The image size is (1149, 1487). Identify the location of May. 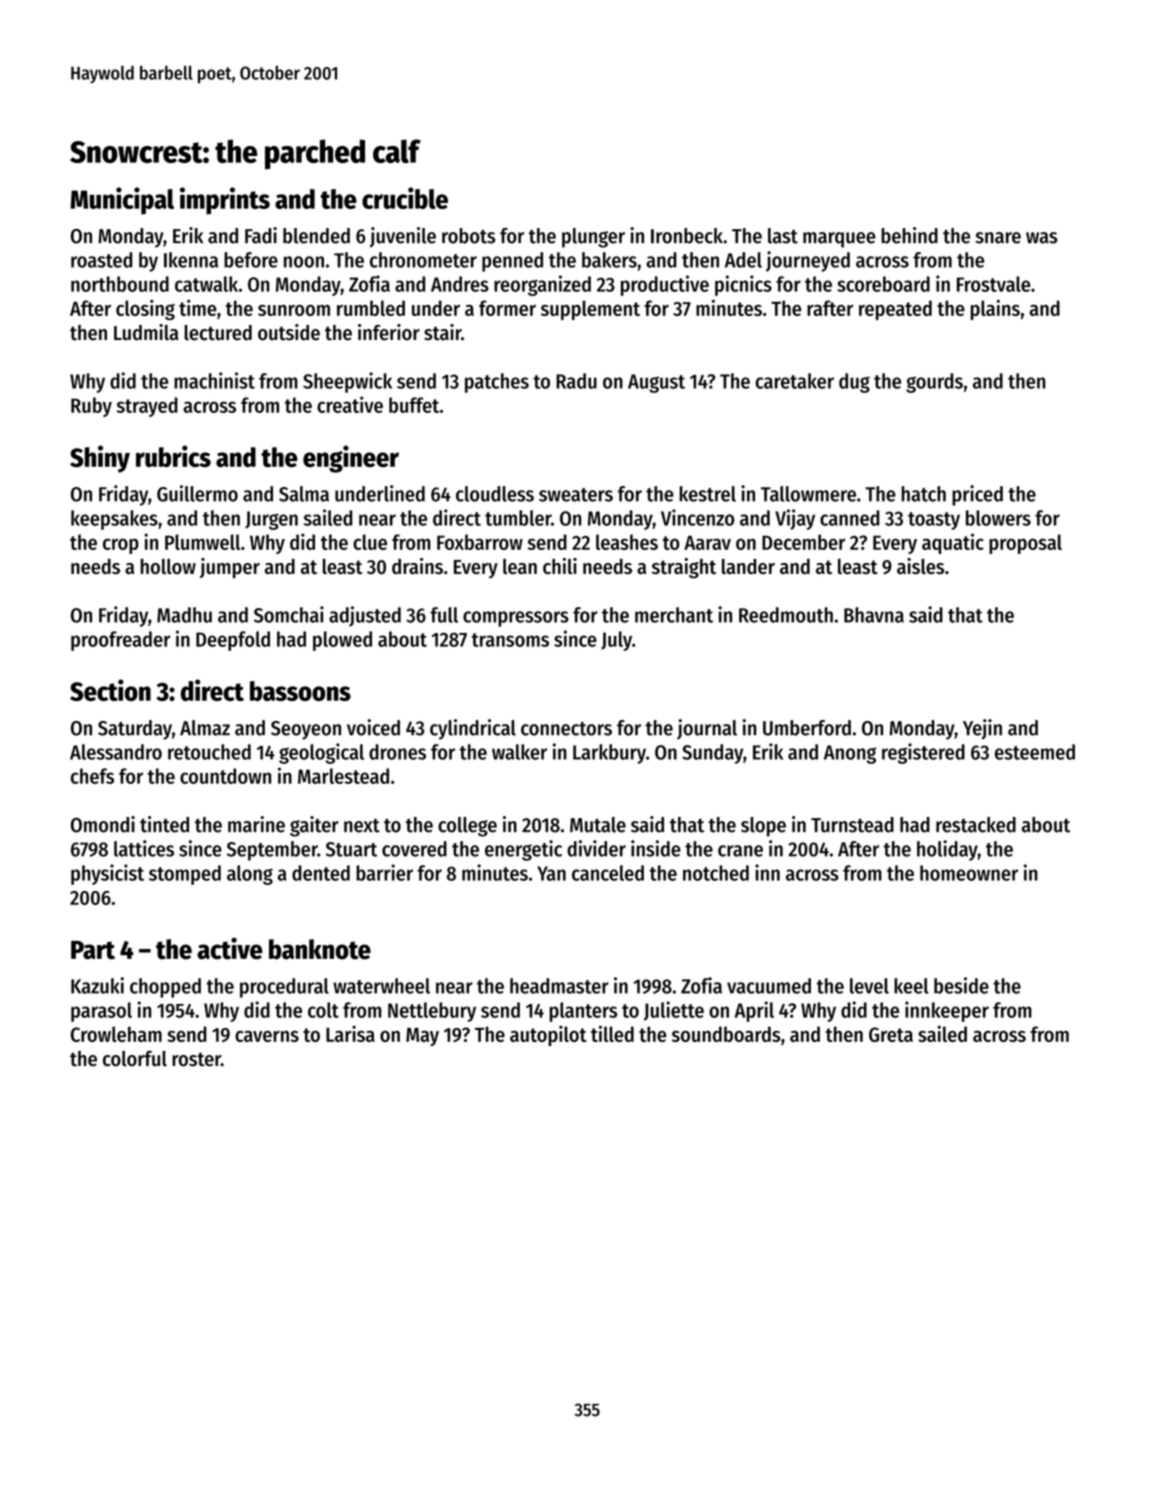
(422, 1037).
